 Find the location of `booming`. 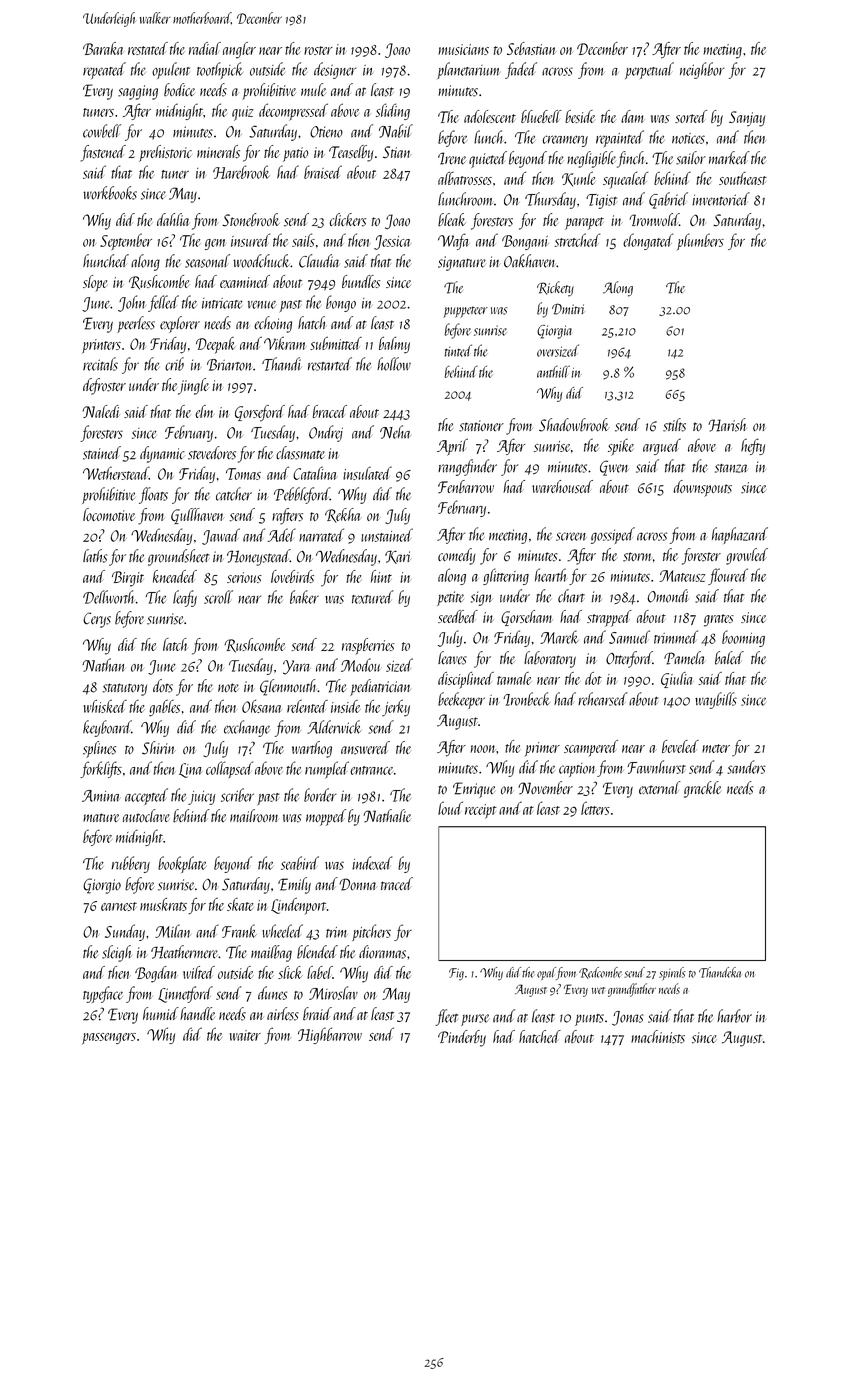

booming is located at coordinates (743, 638).
